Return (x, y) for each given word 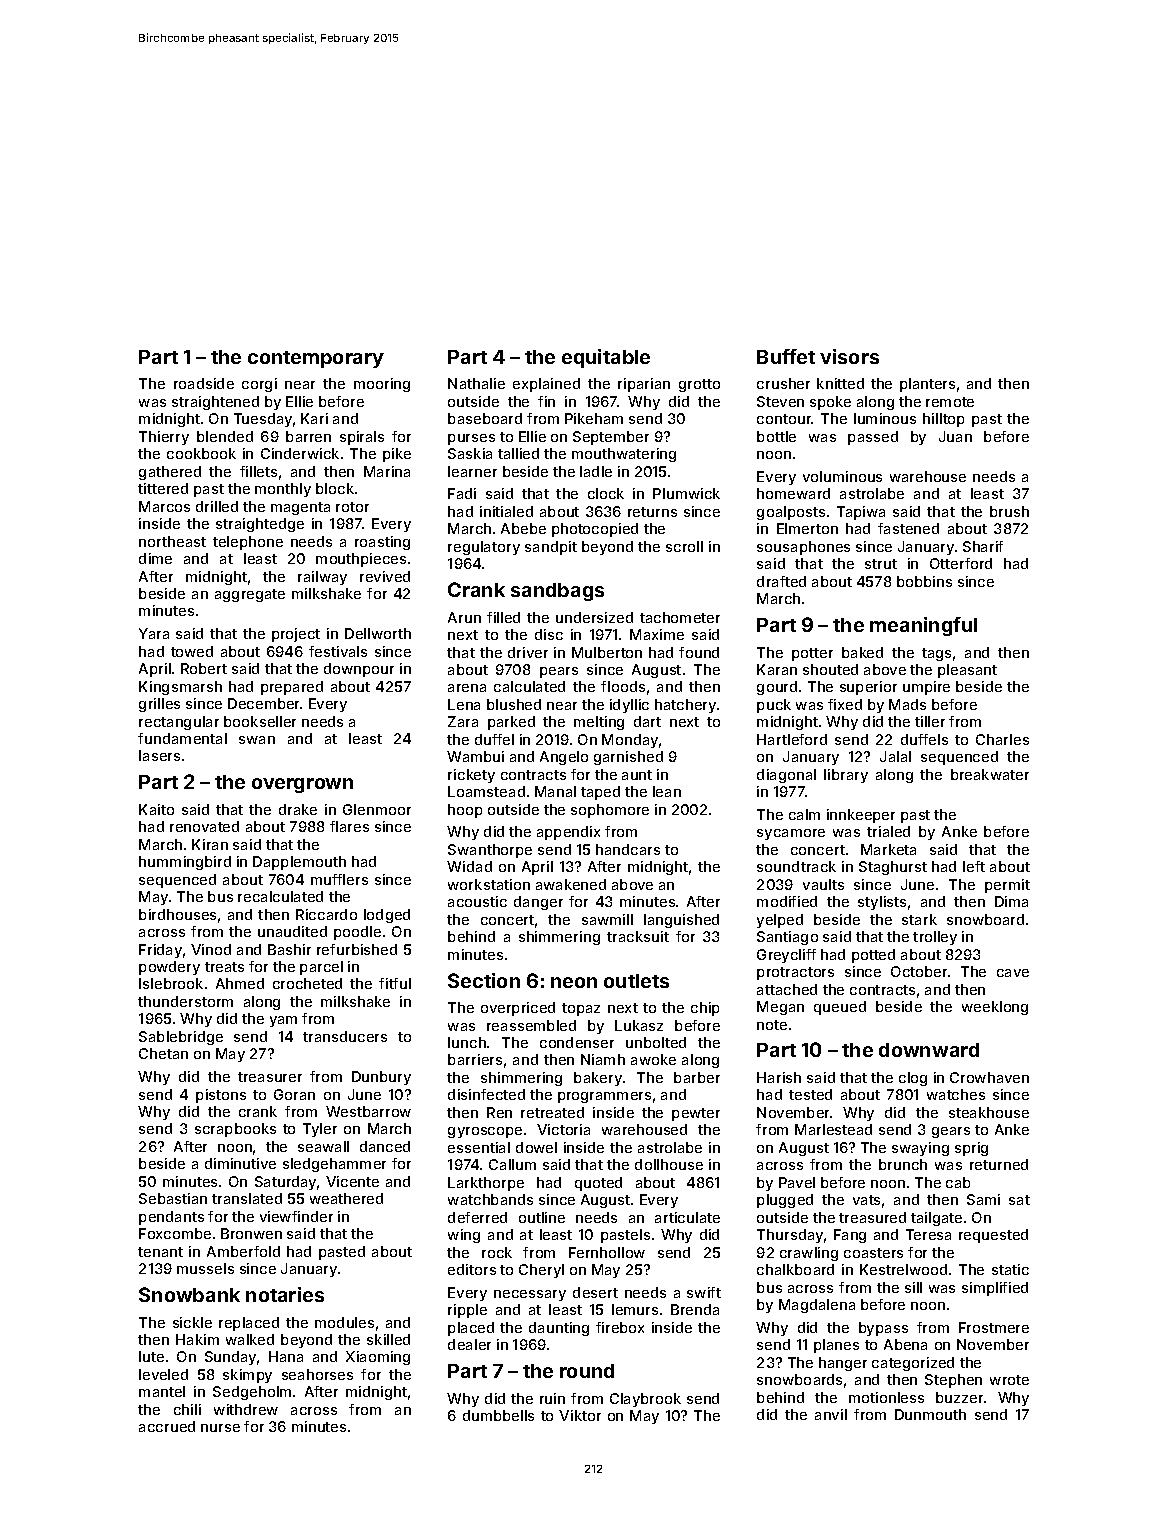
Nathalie (476, 383)
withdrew (246, 1409)
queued (840, 1008)
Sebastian (173, 1198)
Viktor (580, 1415)
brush (1009, 511)
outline (542, 1217)
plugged (785, 1201)
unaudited (292, 931)
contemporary (316, 359)
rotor (352, 507)
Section (484, 980)
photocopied (595, 530)
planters (927, 385)
